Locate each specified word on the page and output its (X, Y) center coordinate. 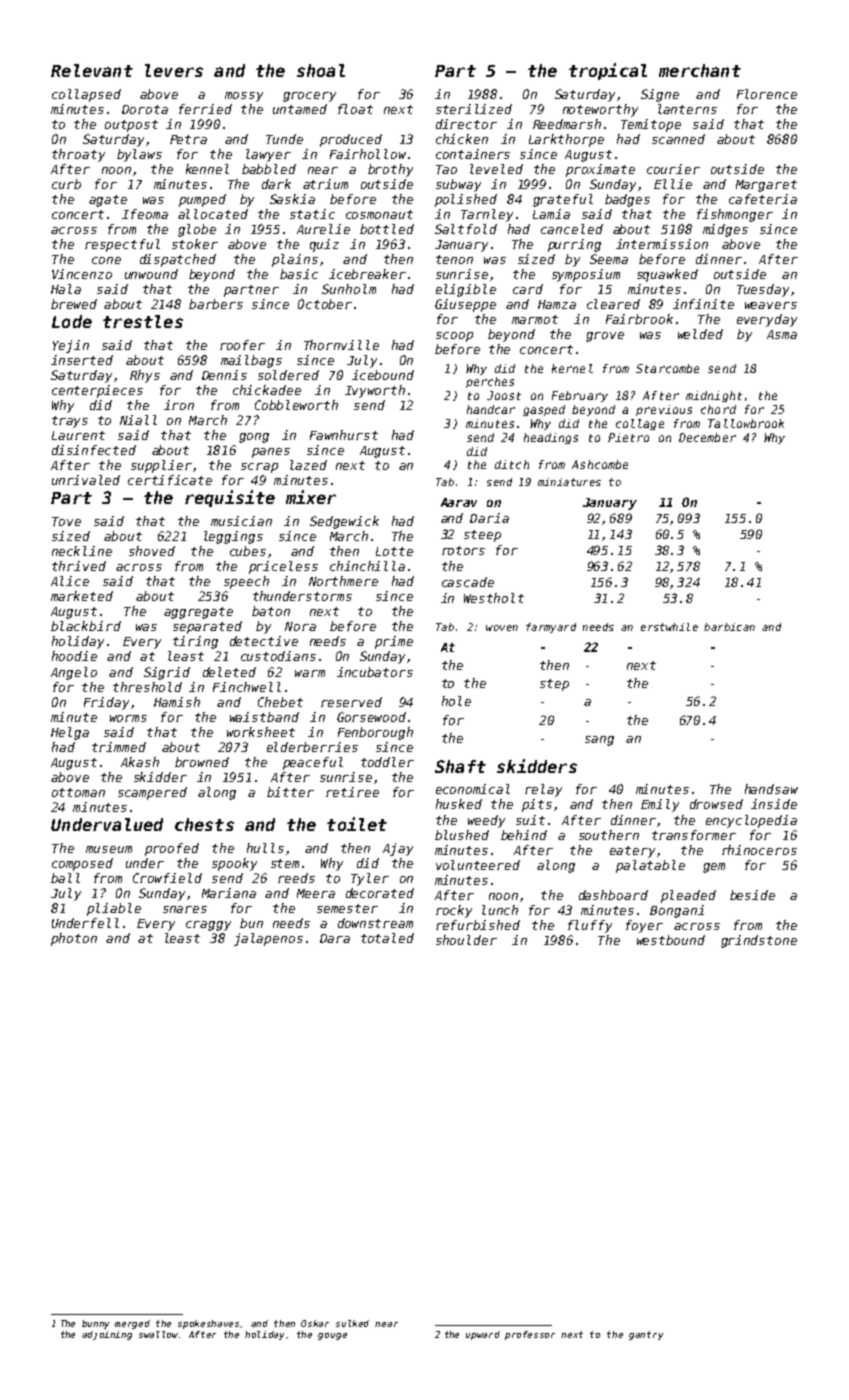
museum (109, 849)
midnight (714, 396)
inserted (82, 360)
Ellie (673, 184)
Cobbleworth (296, 405)
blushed (462, 835)
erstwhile (669, 627)
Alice (70, 581)
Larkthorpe (566, 140)
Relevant (92, 70)
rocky (454, 911)
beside (752, 895)
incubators (375, 672)
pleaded (688, 896)
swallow (158, 1334)
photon (74, 939)
